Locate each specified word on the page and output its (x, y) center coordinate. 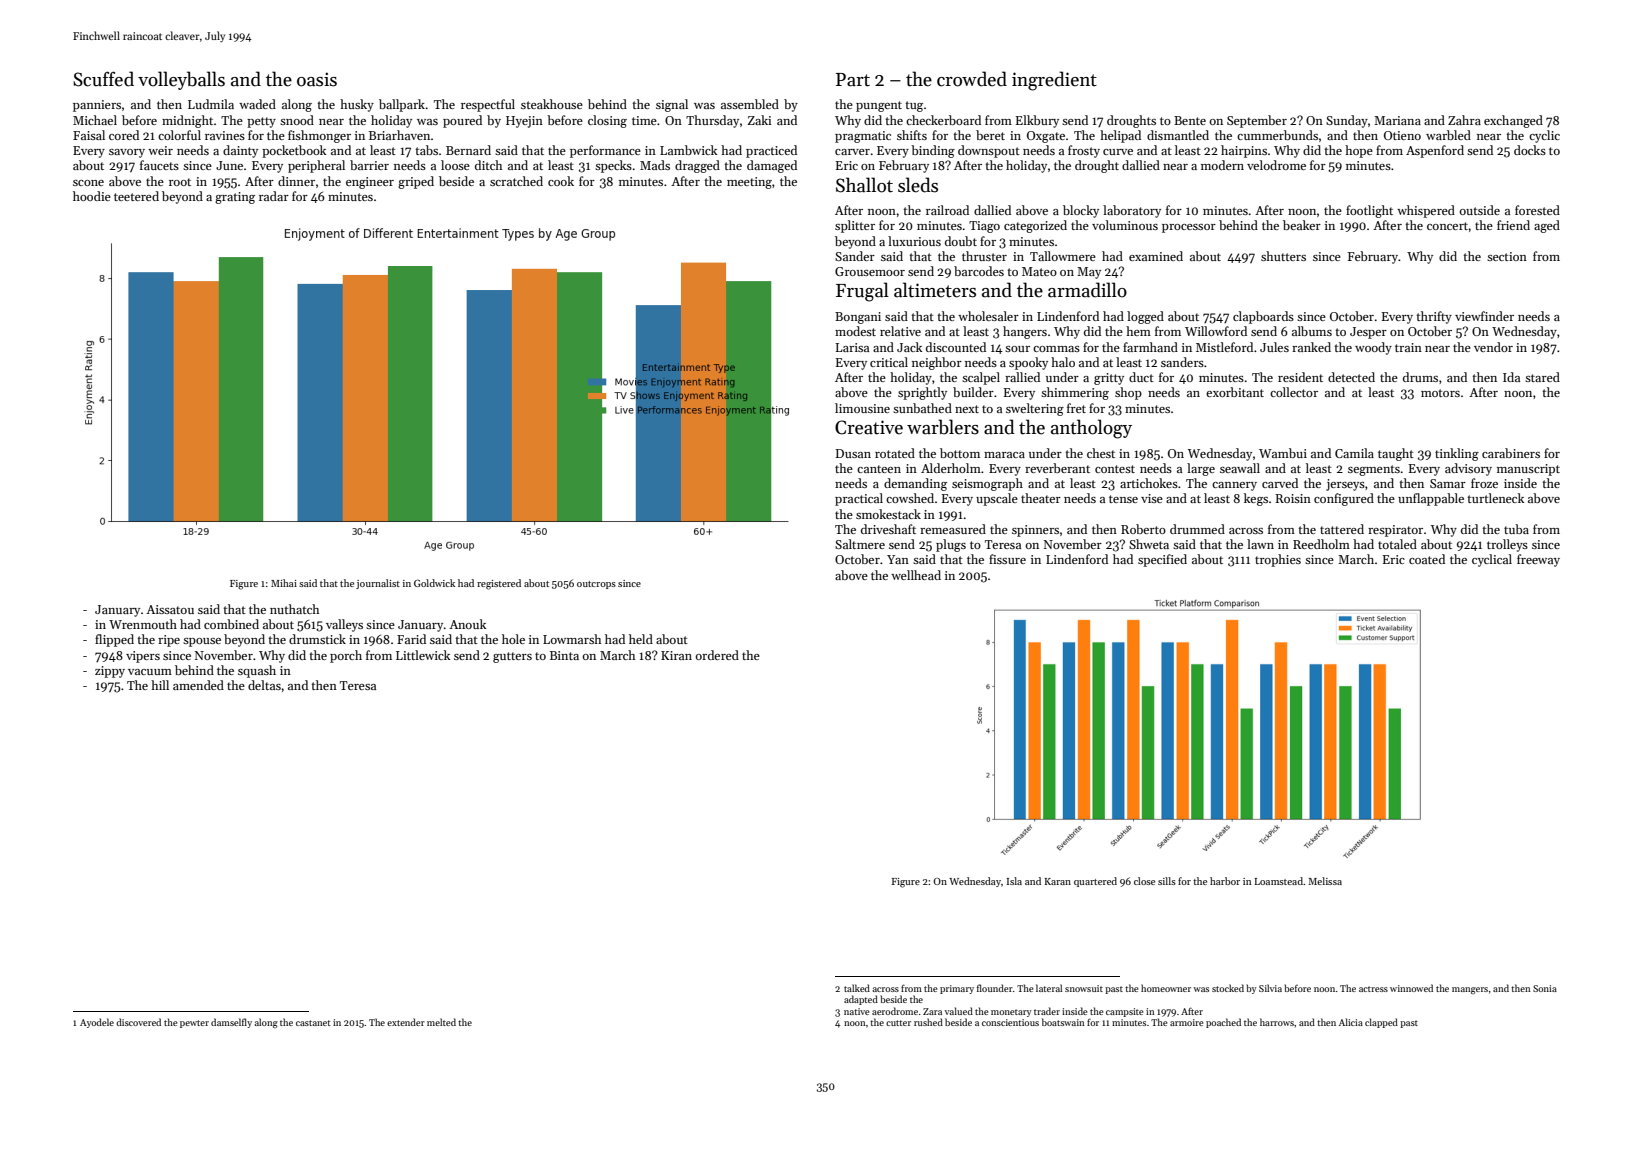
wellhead (916, 575)
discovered (138, 1022)
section (1507, 256)
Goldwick (434, 583)
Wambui (1283, 453)
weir (160, 150)
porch (346, 656)
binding (933, 151)
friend (1513, 225)
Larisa (852, 347)
